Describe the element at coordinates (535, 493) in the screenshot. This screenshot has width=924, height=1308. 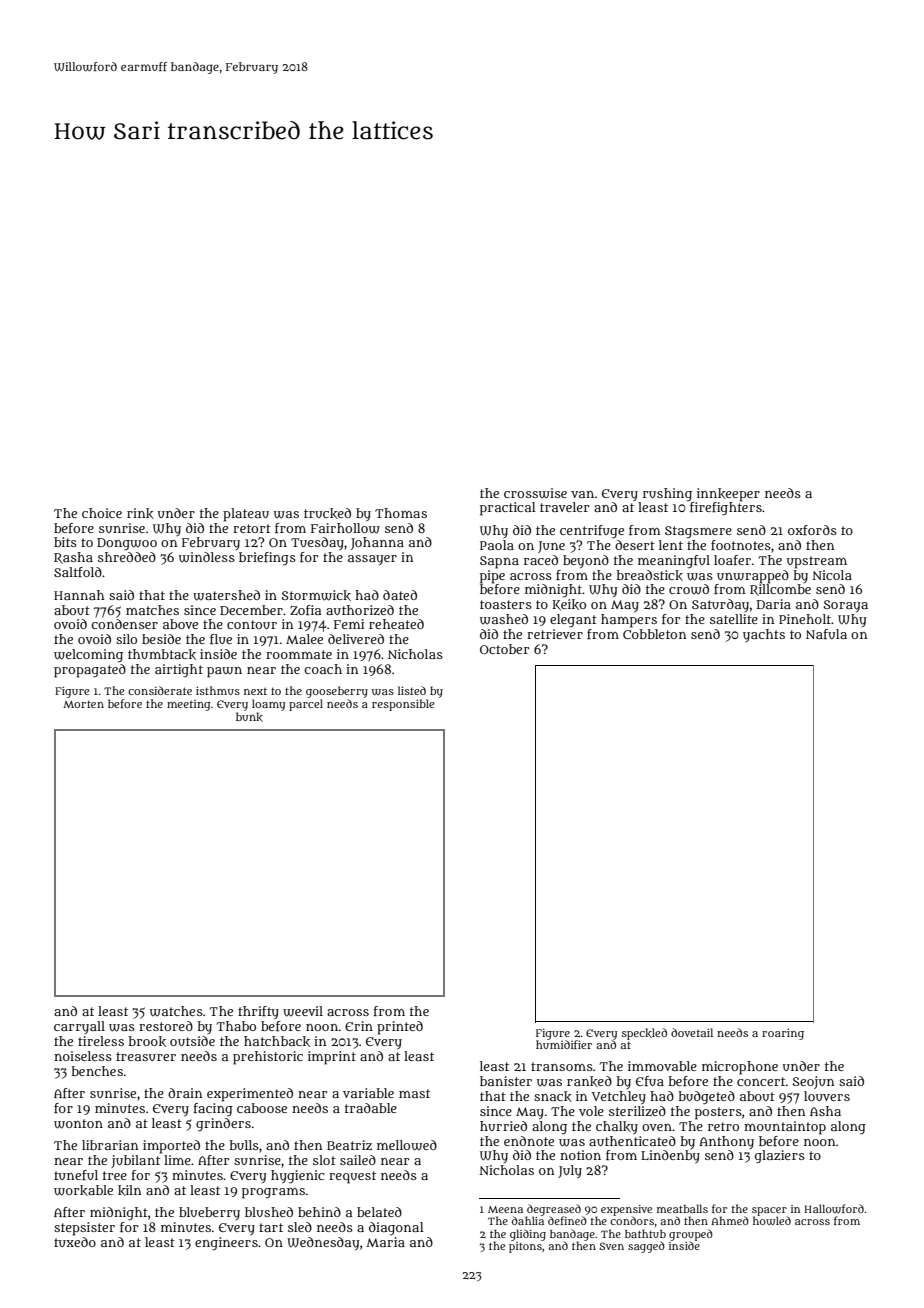
I see `crosswise` at that location.
